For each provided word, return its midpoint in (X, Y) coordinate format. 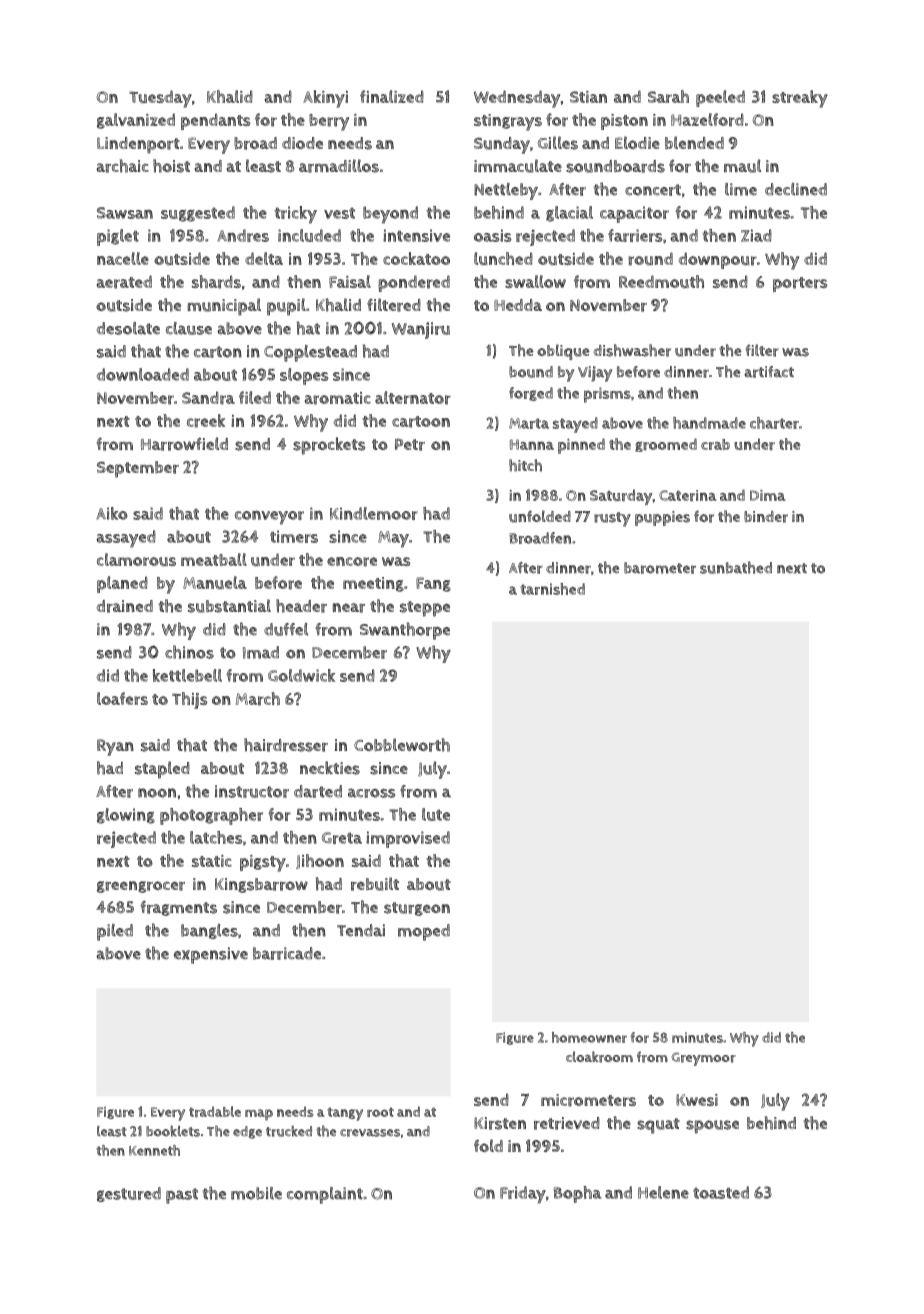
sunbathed (736, 567)
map (259, 1115)
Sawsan (125, 213)
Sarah (668, 96)
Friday (523, 1195)
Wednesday (517, 99)
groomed (666, 445)
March (258, 699)
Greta (342, 838)
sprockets (329, 446)
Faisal (350, 281)
